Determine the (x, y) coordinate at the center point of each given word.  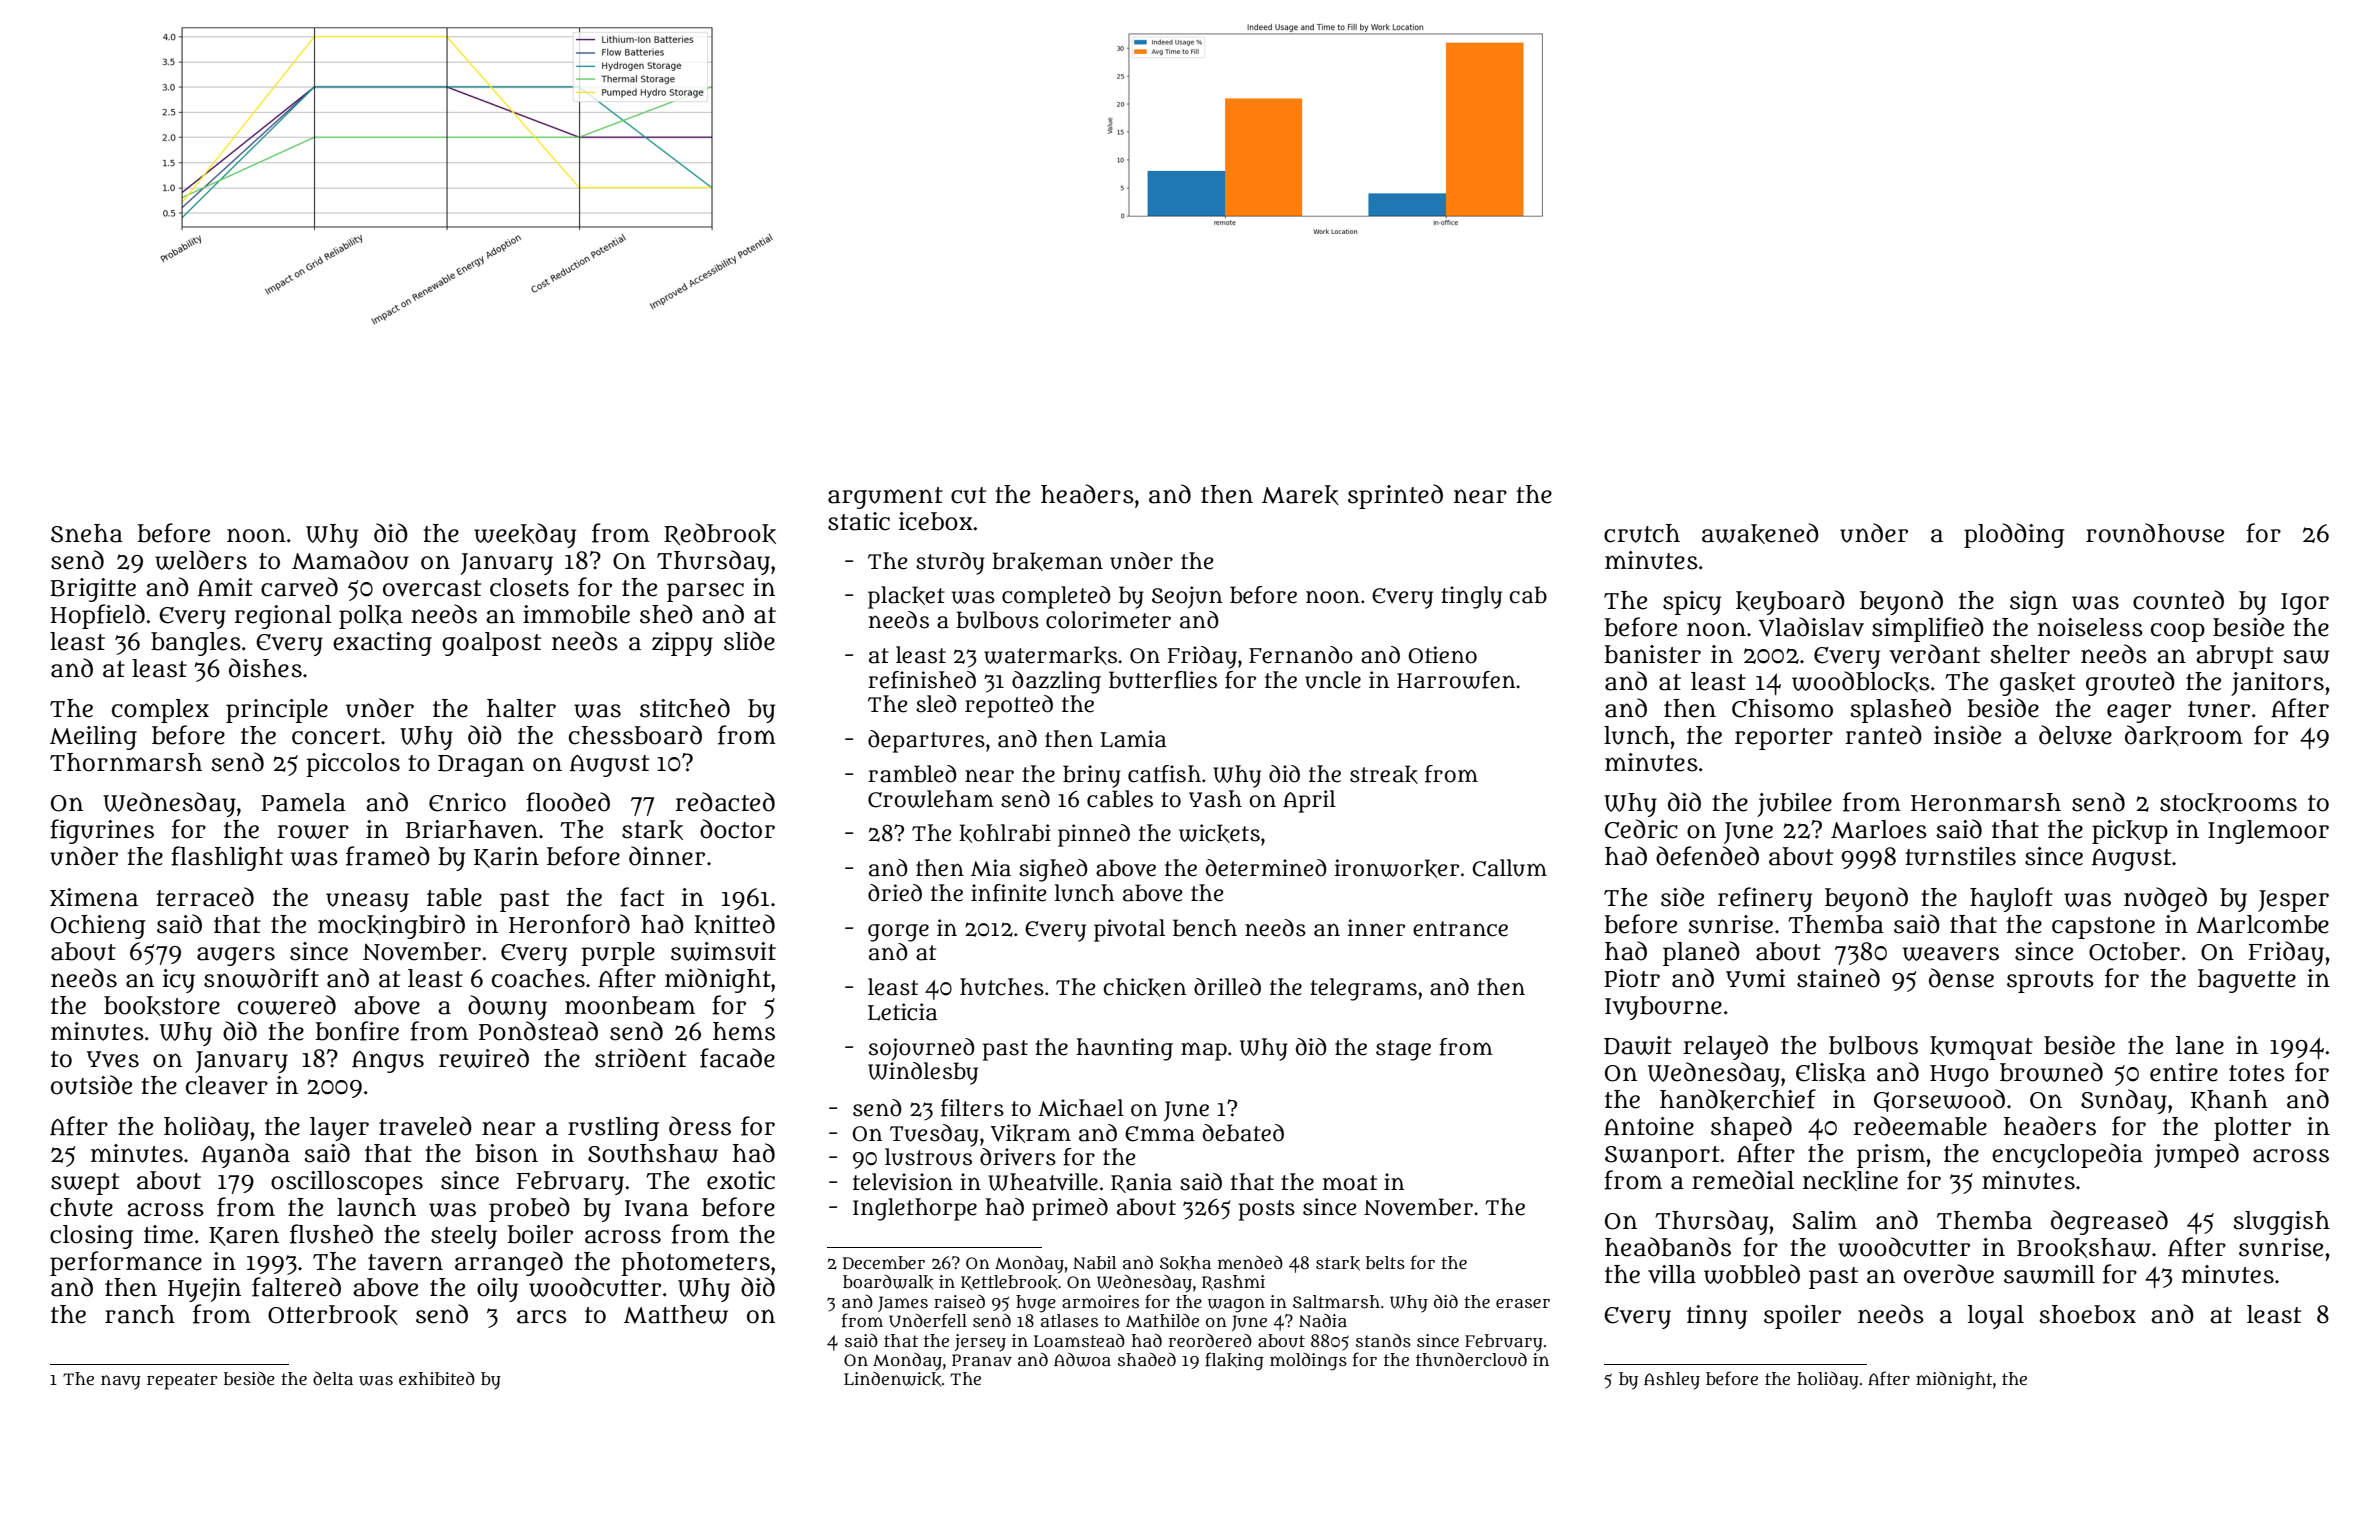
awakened (1760, 533)
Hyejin (204, 1290)
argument (885, 498)
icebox (936, 521)
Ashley (1672, 1381)
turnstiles (1960, 856)
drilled (1227, 987)
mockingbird (391, 926)
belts (1385, 1262)
